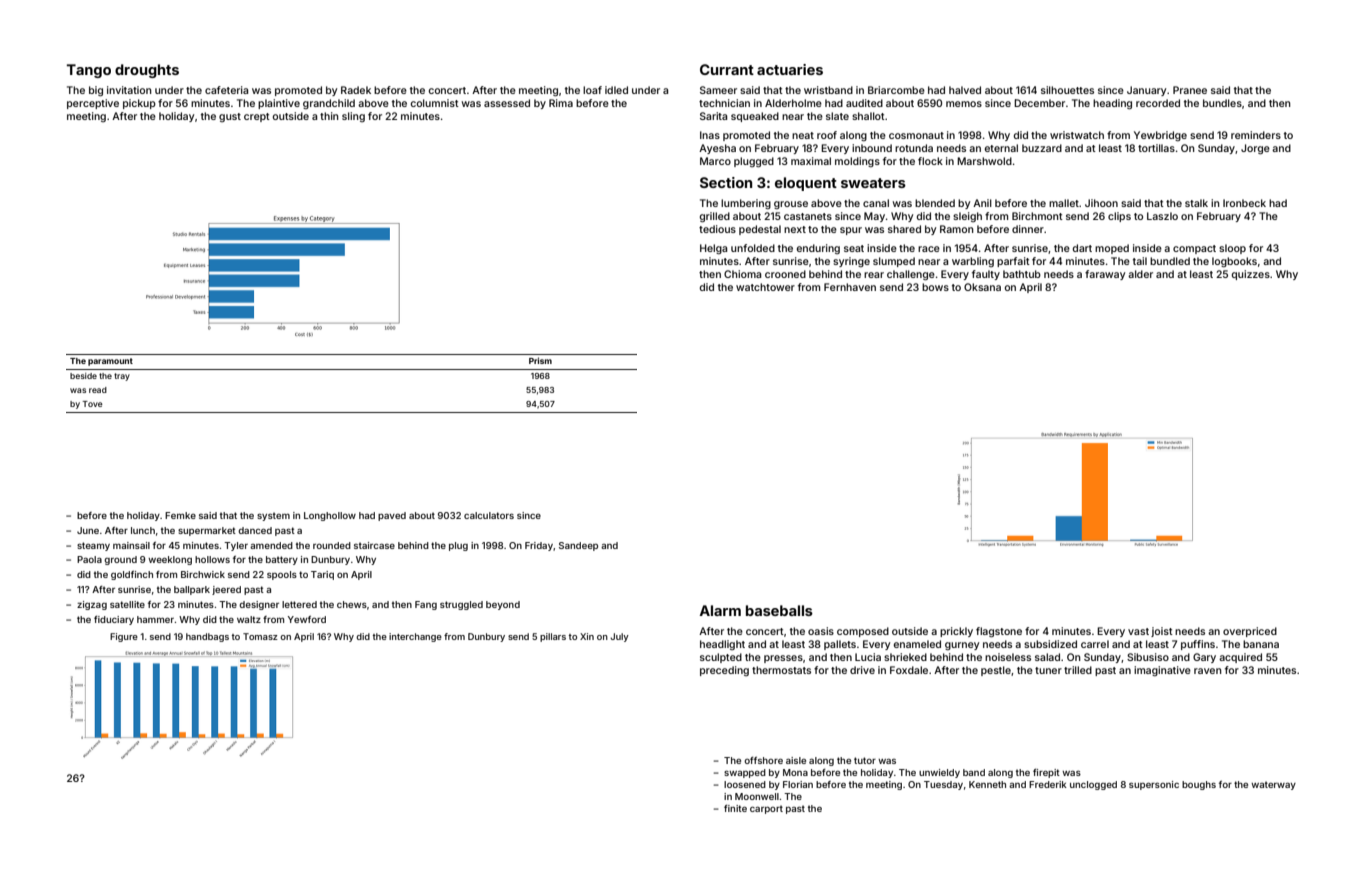 The image size is (1372, 887). What do you see at coordinates (713, 249) in the screenshot?
I see `Helga` at bounding box center [713, 249].
